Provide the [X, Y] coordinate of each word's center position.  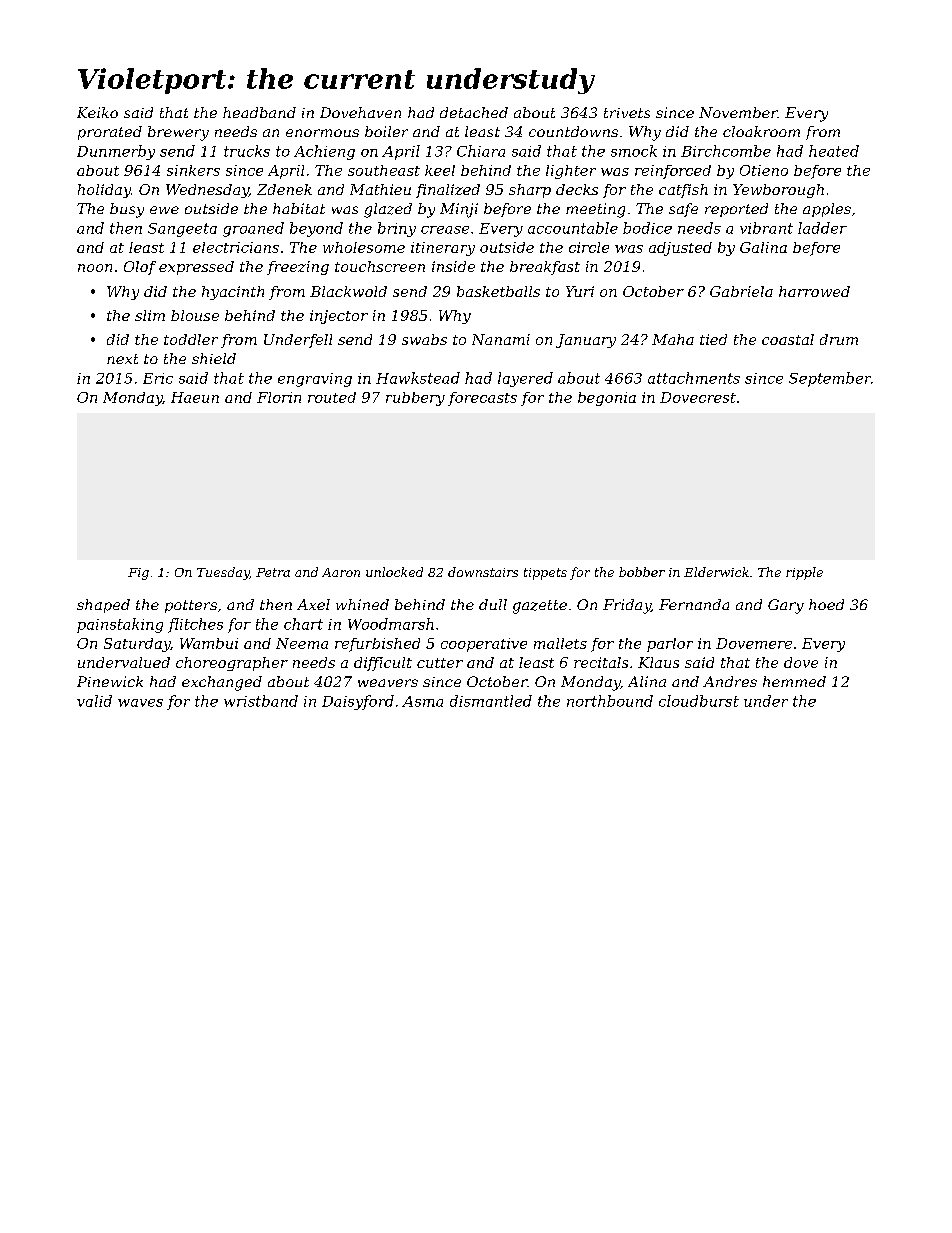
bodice [647, 228]
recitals [601, 662]
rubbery [415, 399]
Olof [140, 268]
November [738, 112]
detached [474, 112]
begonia [607, 399]
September [830, 379]
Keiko [97, 112]
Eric [158, 378]
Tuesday [223, 573]
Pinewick [110, 681]
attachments [694, 378]
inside [453, 266]
